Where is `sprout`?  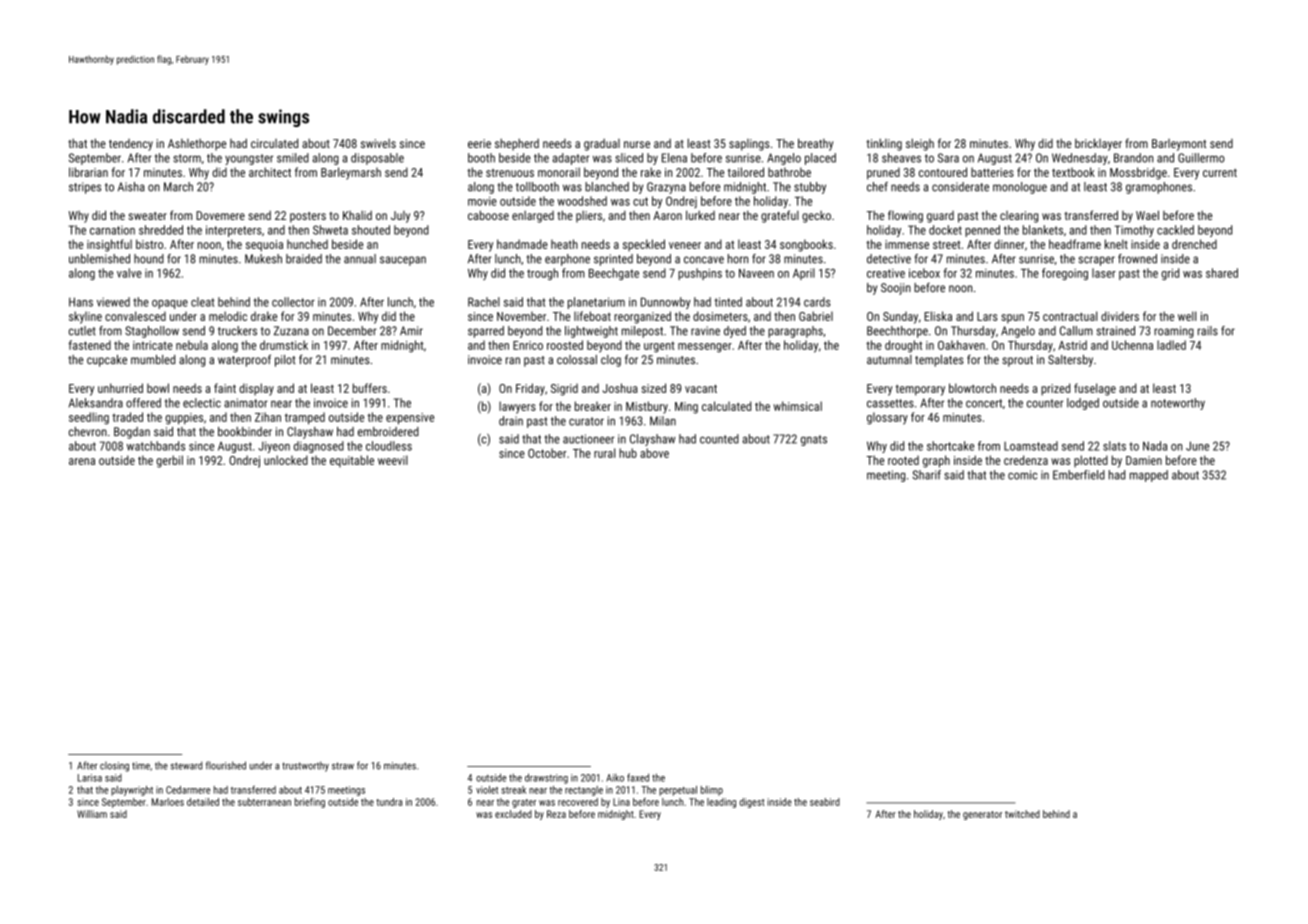
sprout is located at coordinates (1017, 361).
